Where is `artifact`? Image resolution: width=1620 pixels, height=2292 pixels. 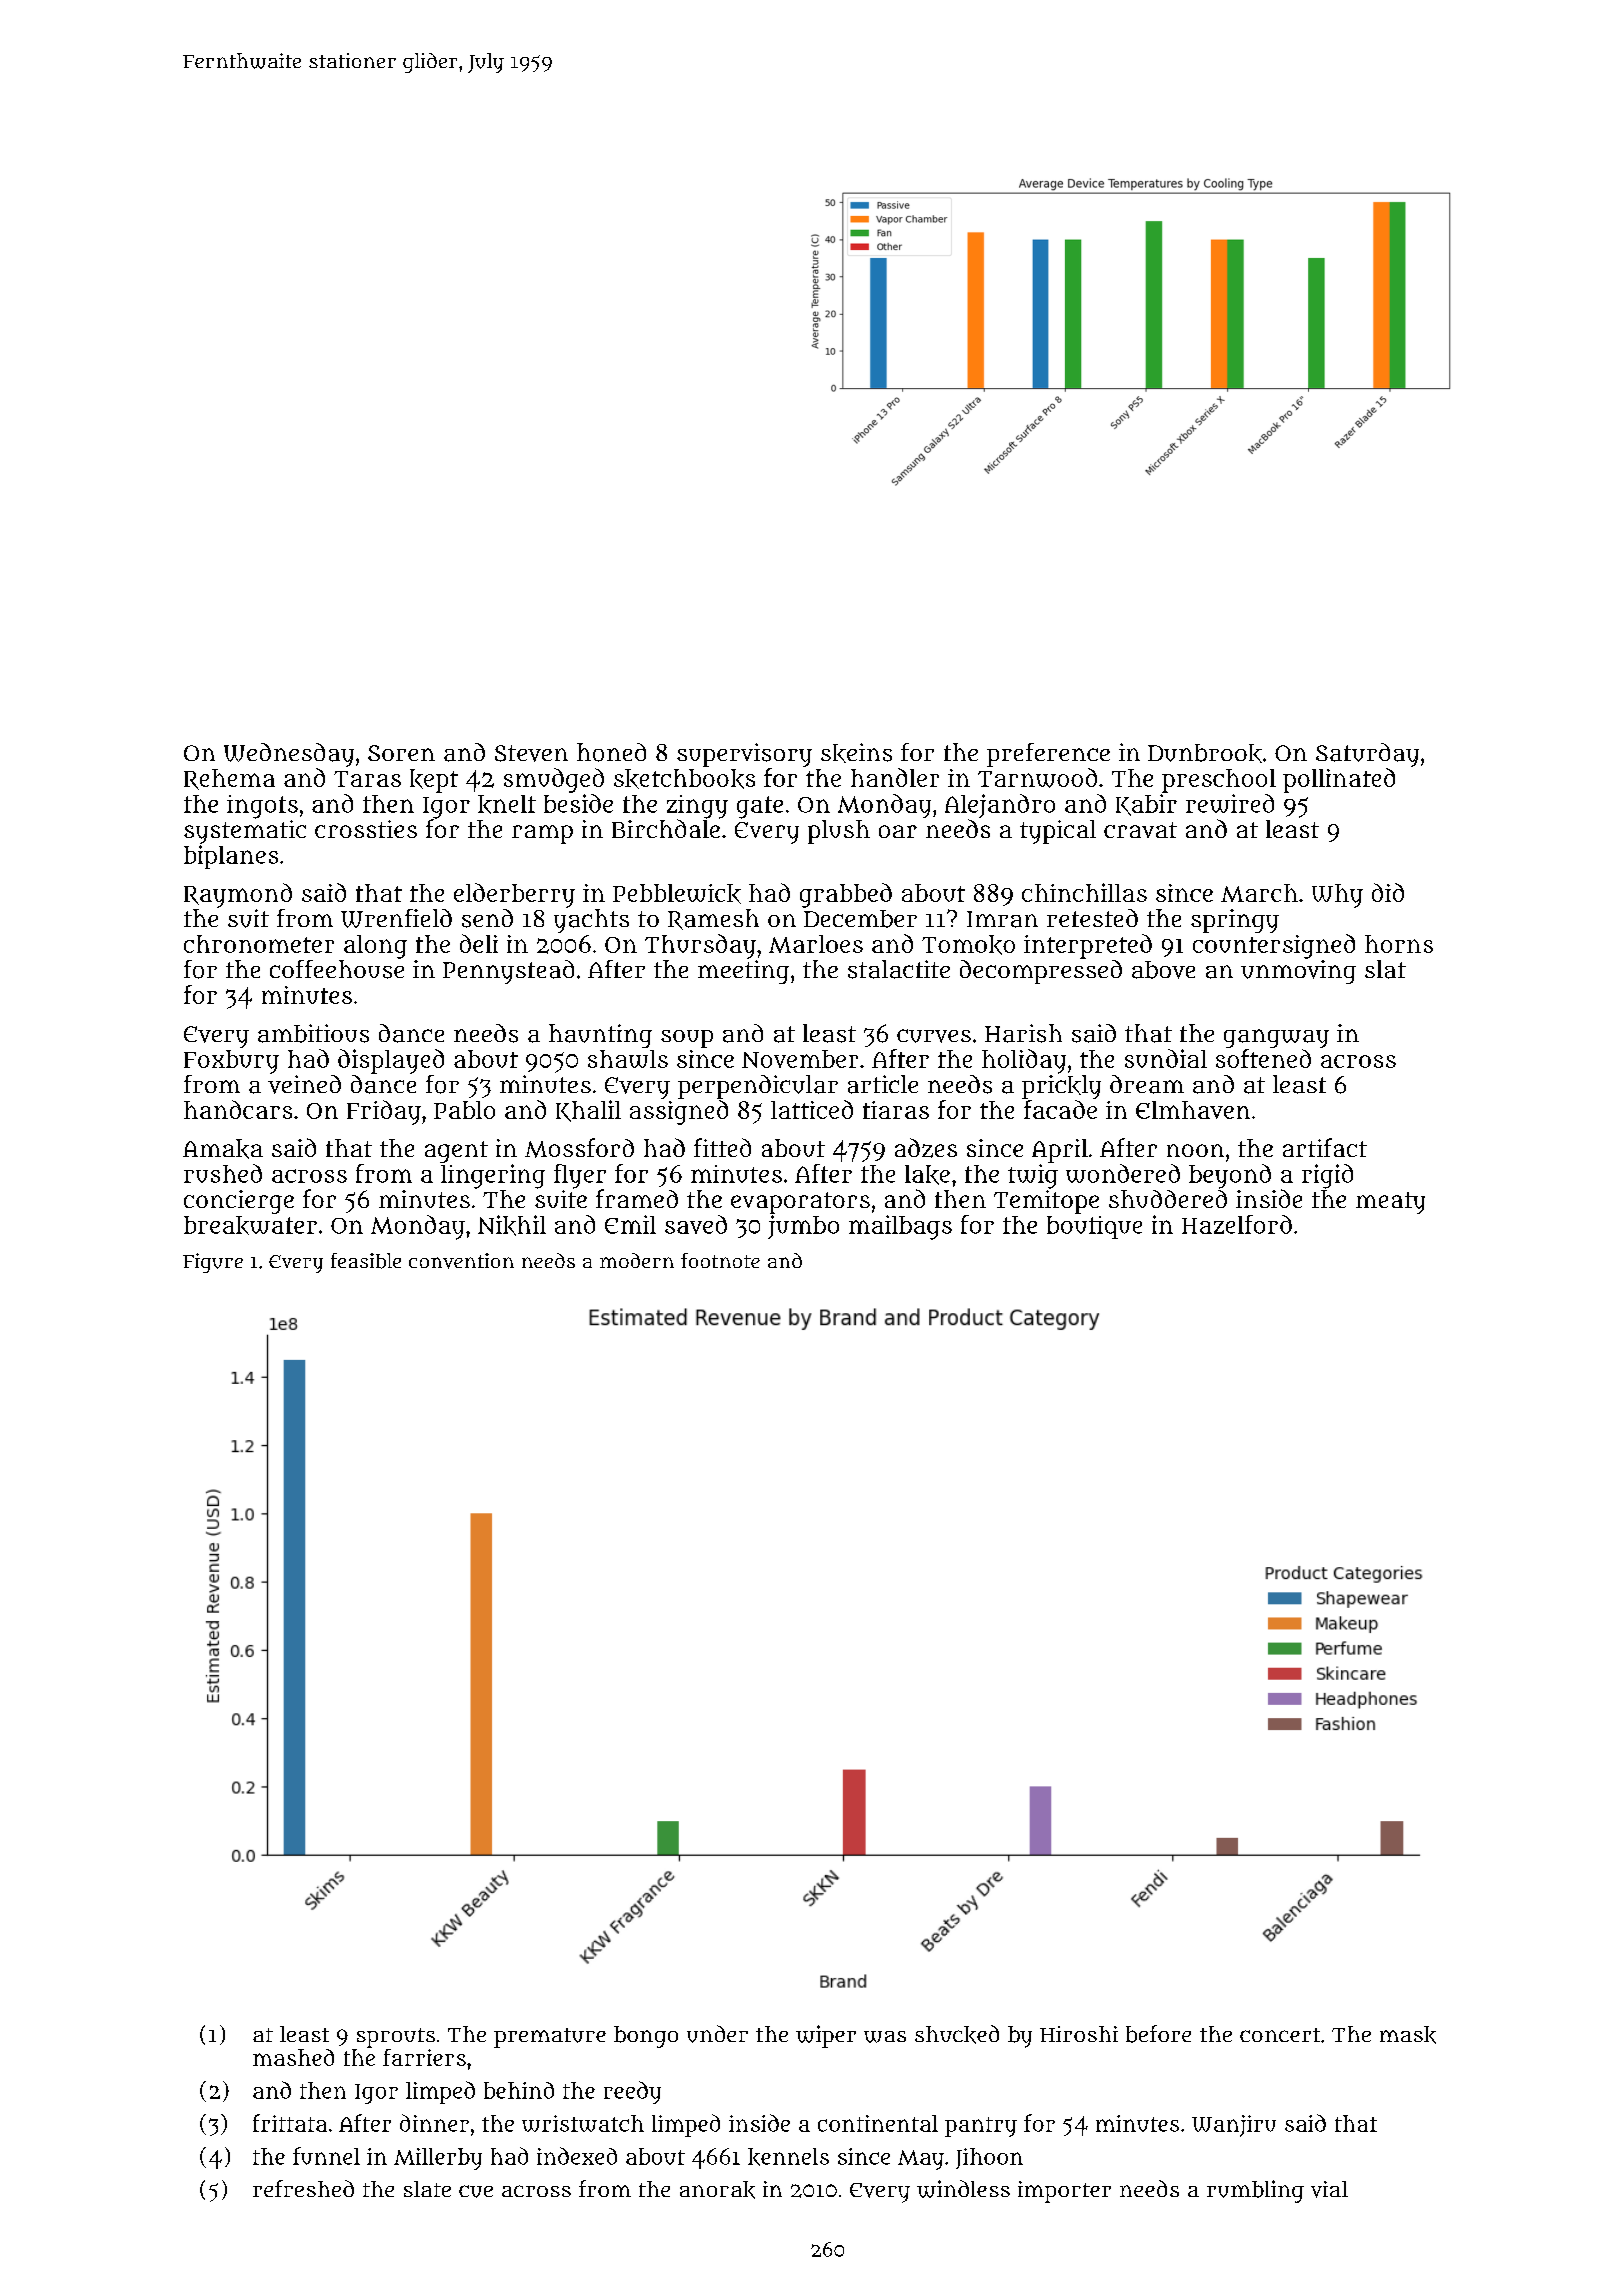
artifact is located at coordinates (1325, 1147).
